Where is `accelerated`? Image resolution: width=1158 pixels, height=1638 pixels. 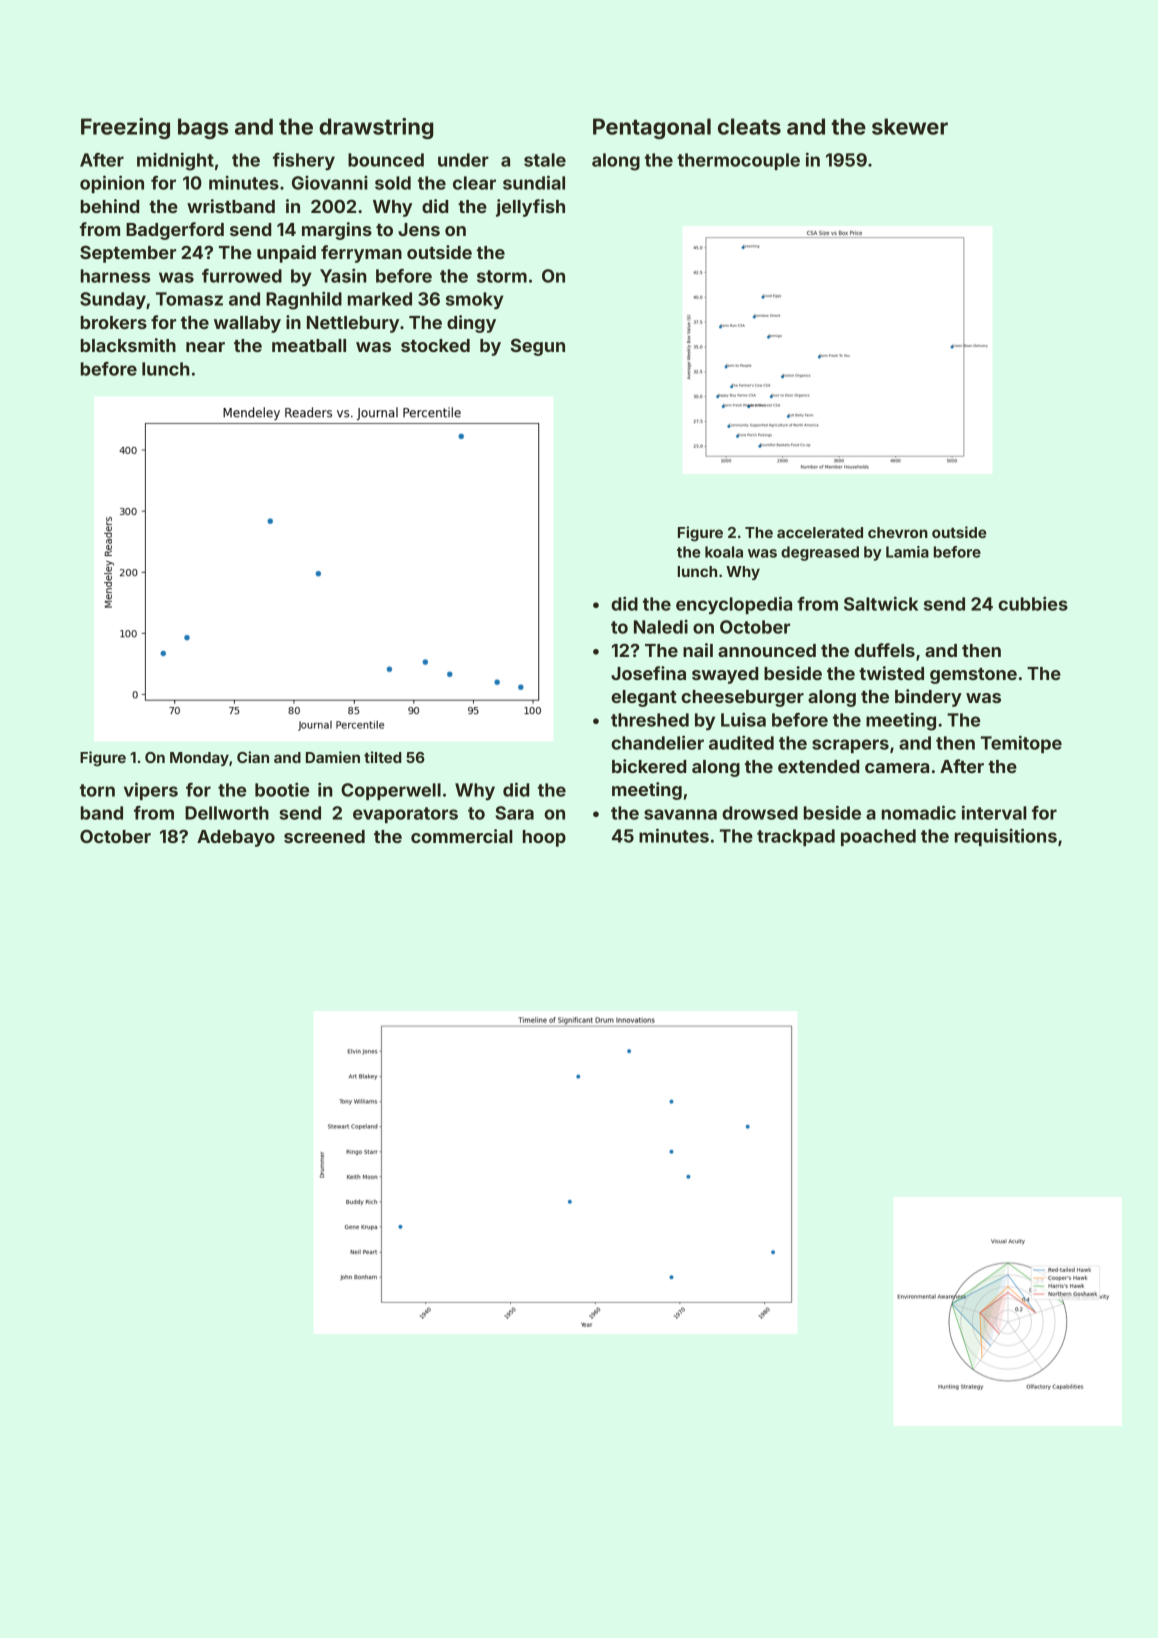
accelerated is located at coordinates (820, 532).
